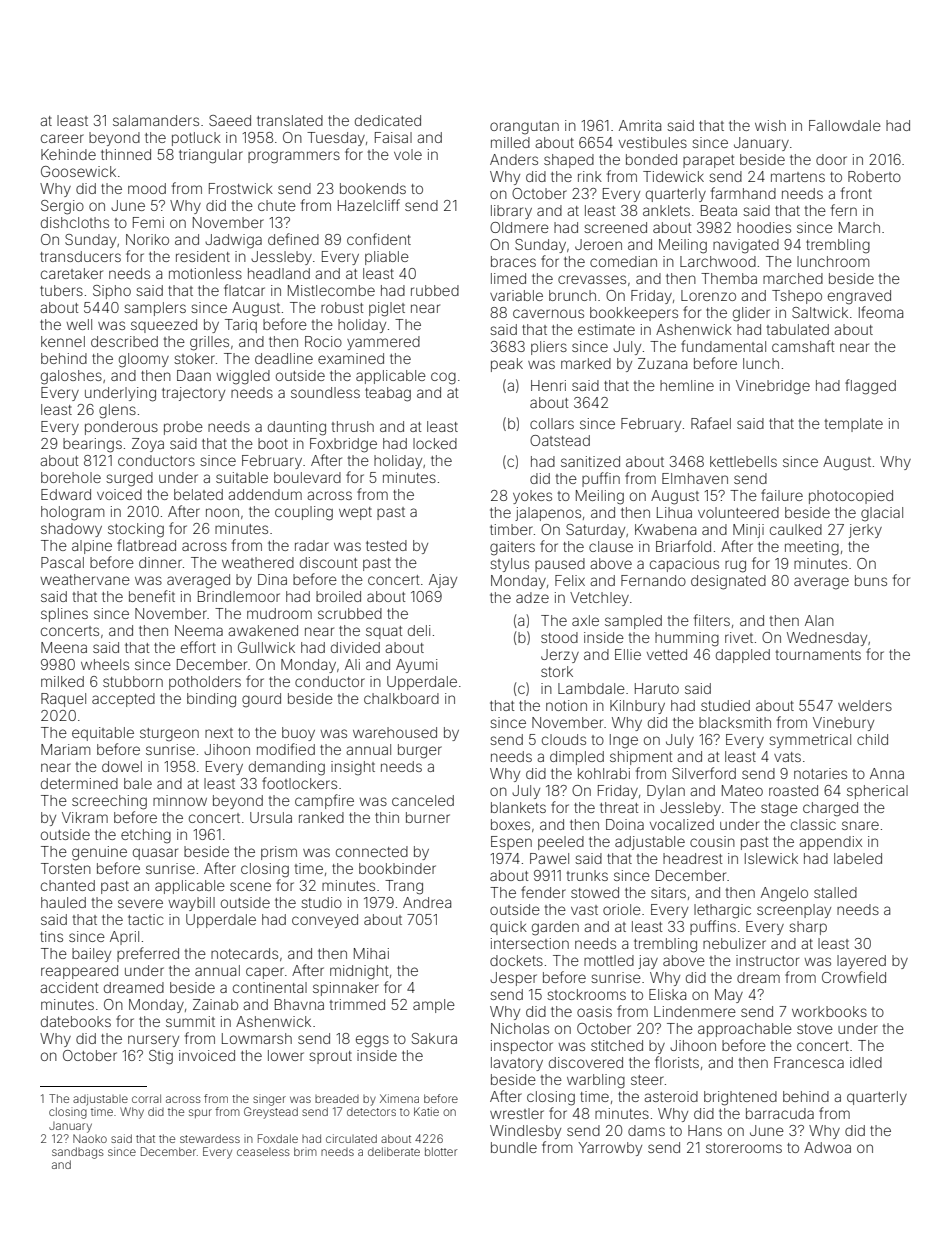 The height and width of the image is (1233, 952). I want to click on Lambdale, so click(591, 688).
